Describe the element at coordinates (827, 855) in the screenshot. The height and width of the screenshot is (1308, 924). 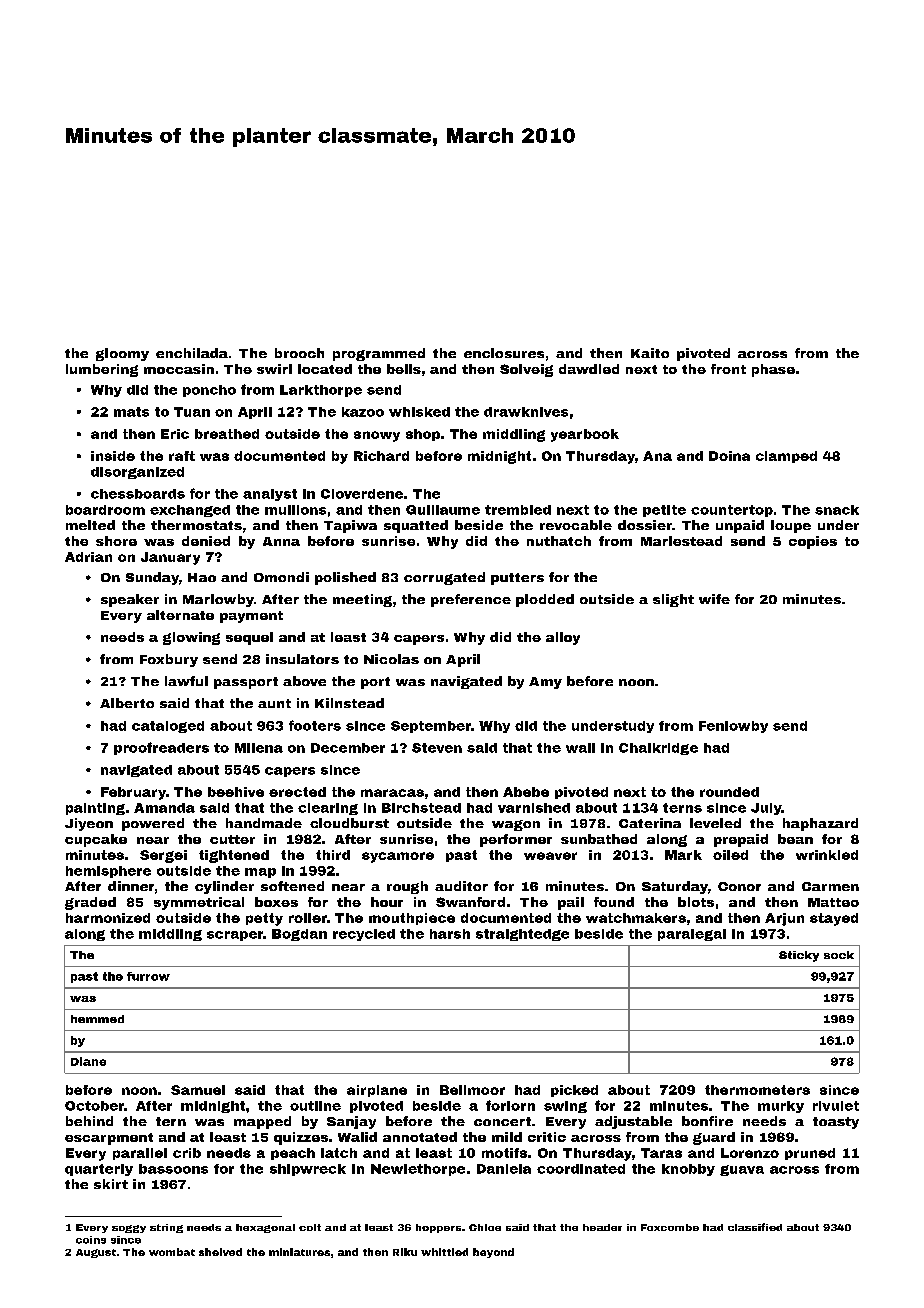
I see `wrinkled` at that location.
